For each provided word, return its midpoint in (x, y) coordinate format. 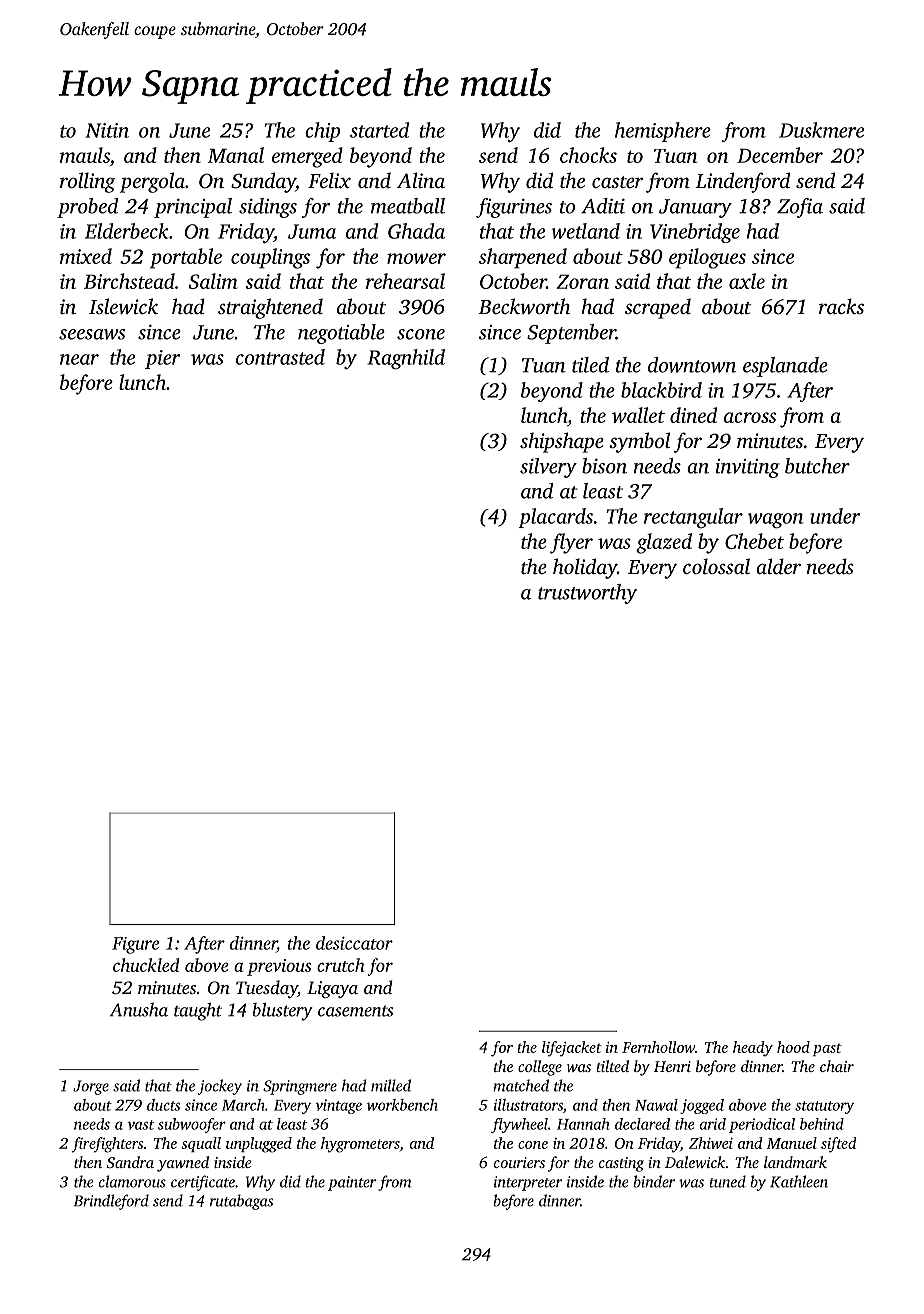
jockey (220, 1087)
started (379, 130)
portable (186, 258)
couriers (519, 1162)
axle (747, 281)
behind (822, 1124)
